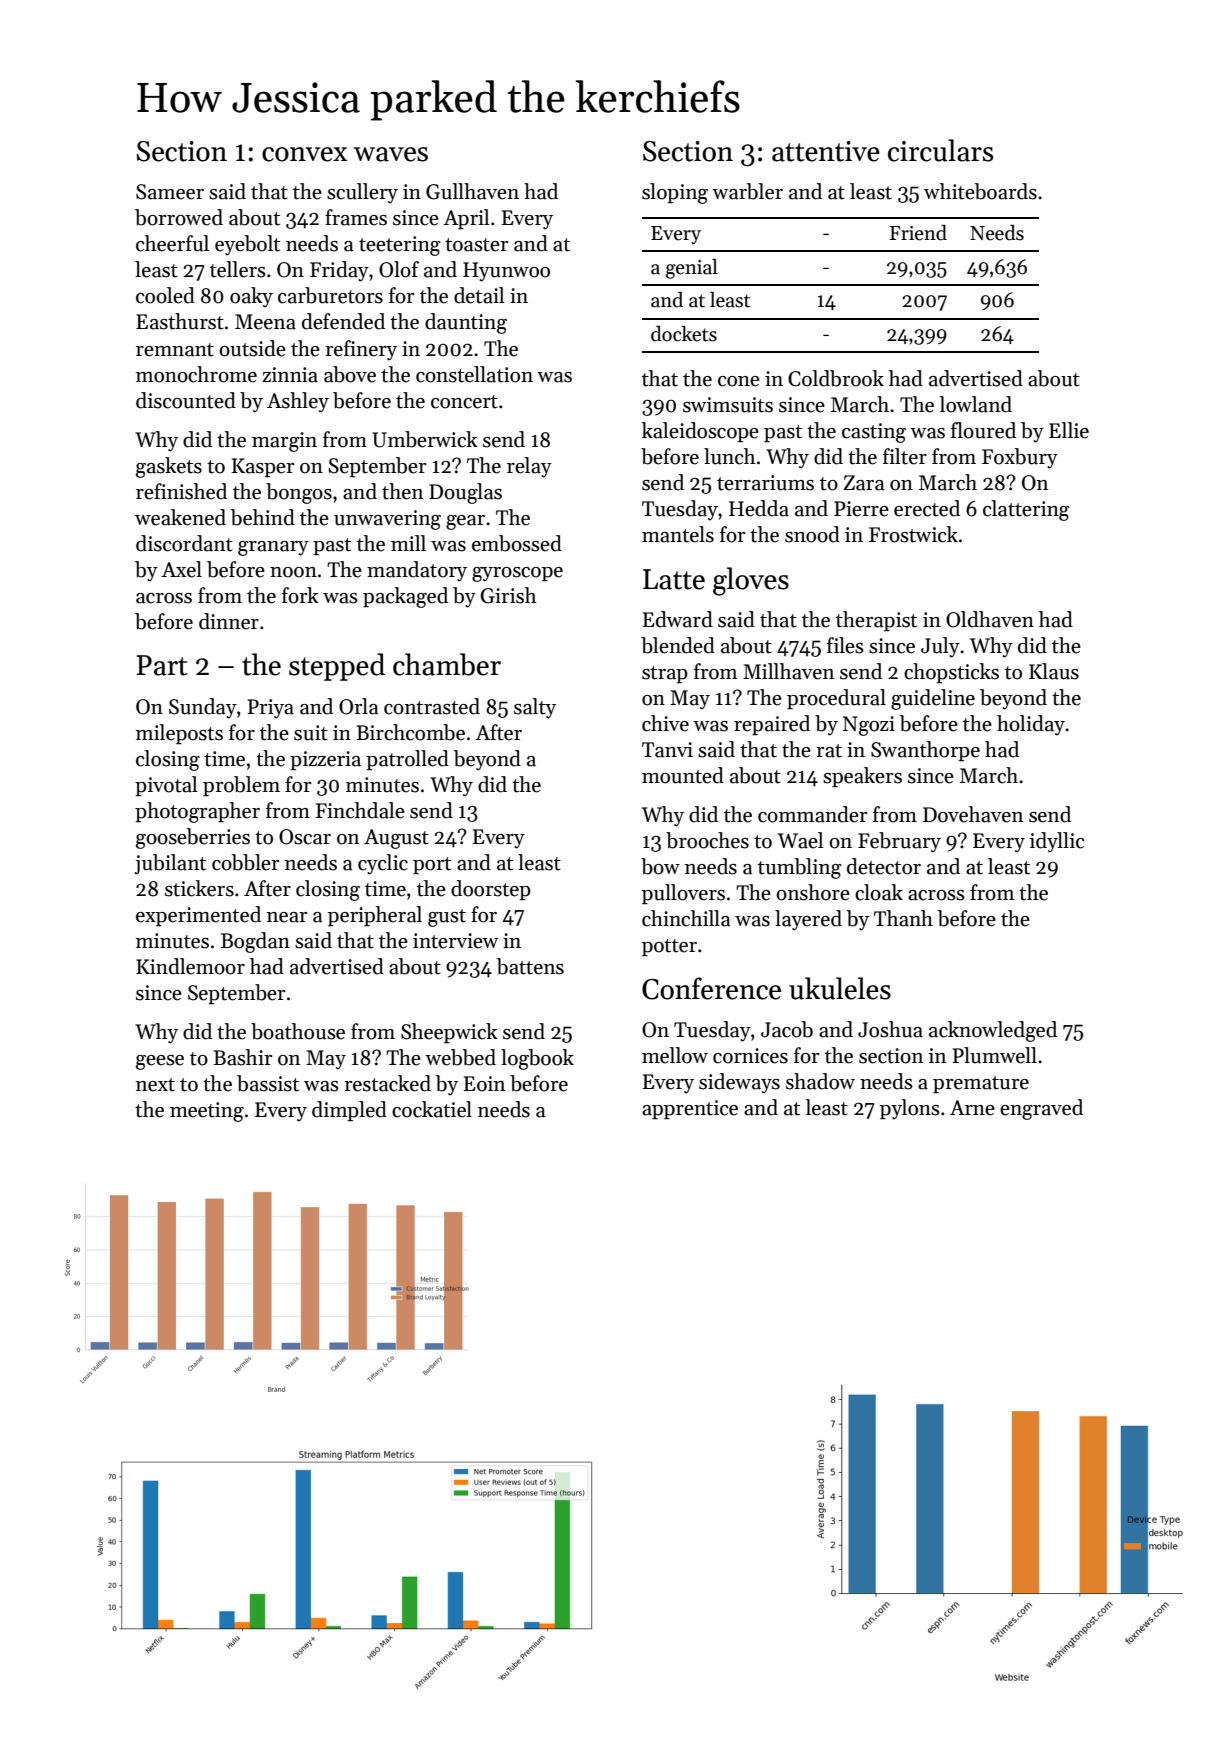 This screenshot has height=1739, width=1230. What do you see at coordinates (175, 350) in the screenshot?
I see `remnant` at bounding box center [175, 350].
